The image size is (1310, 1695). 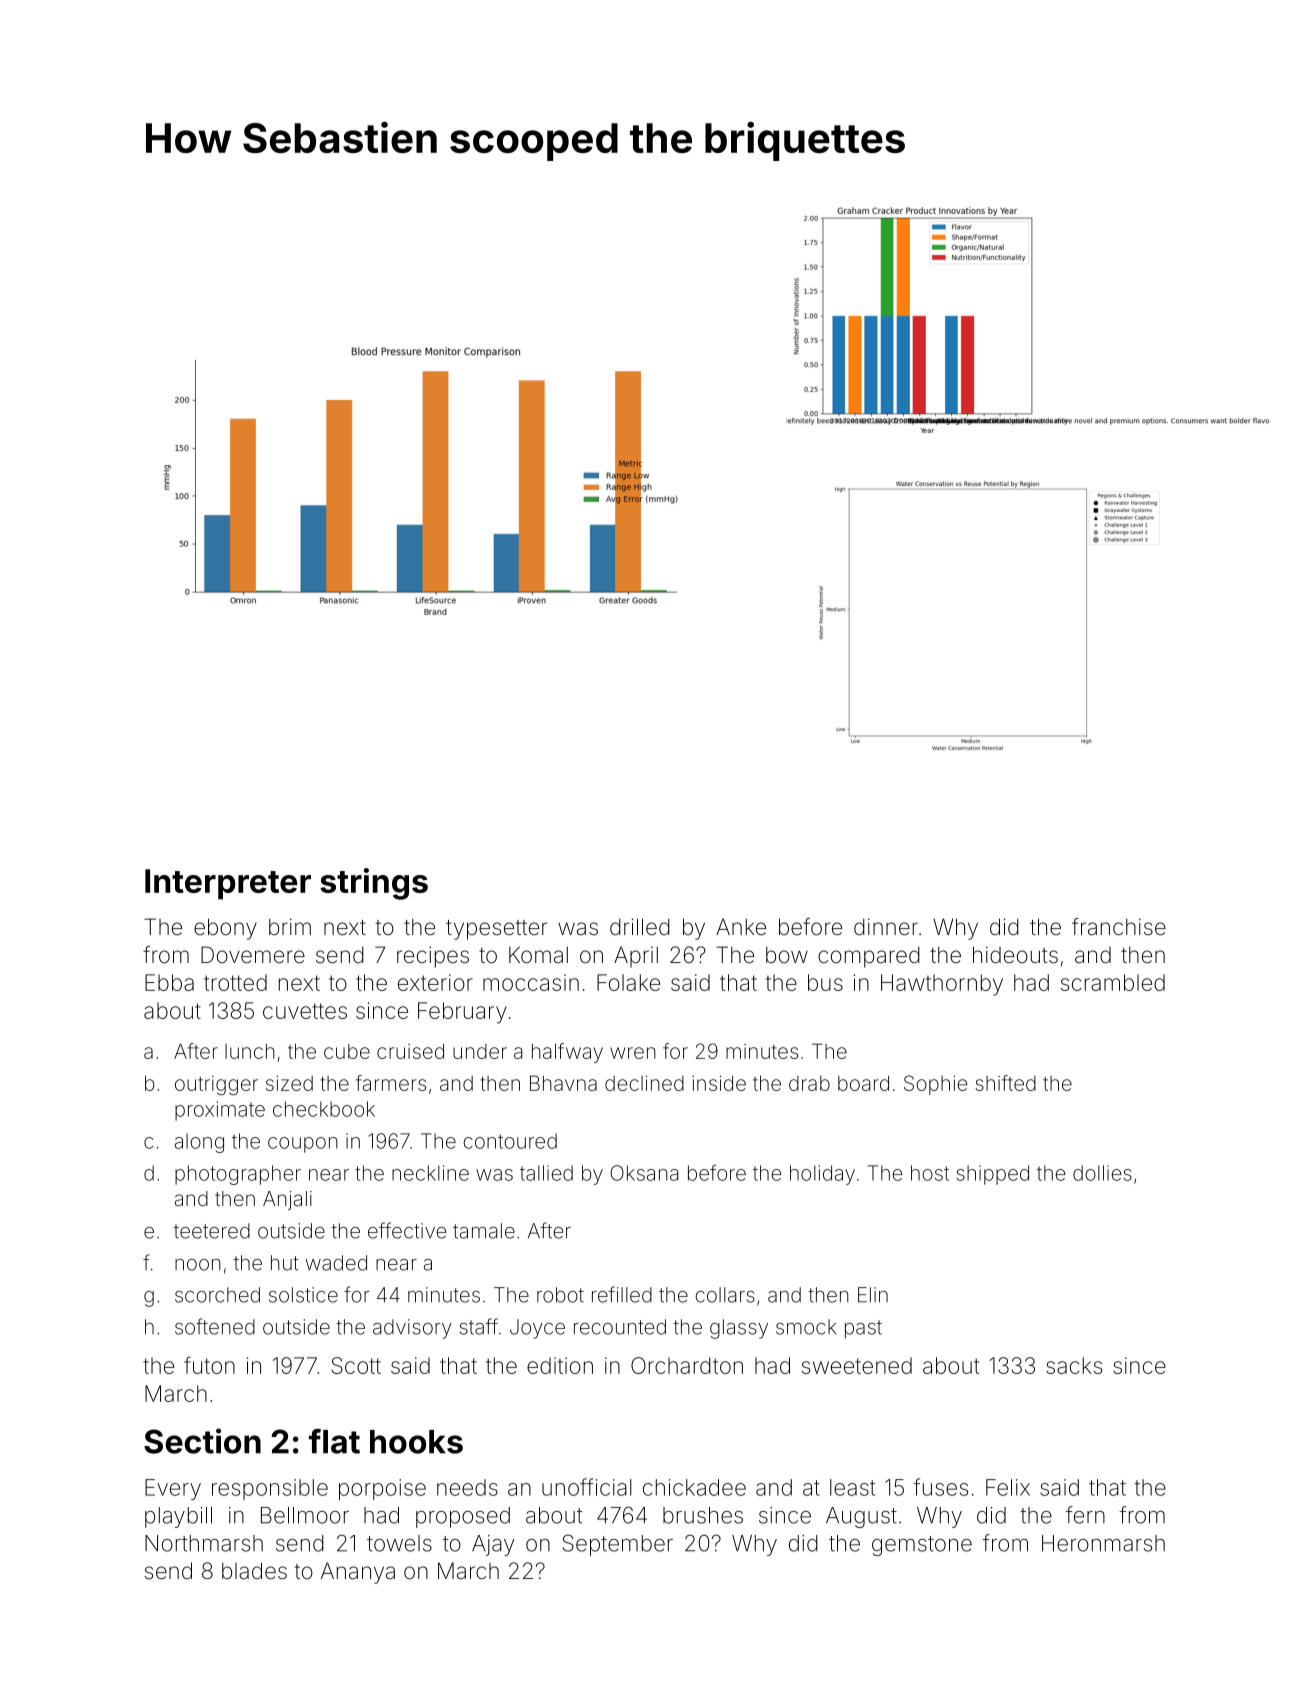 What do you see at coordinates (531, 982) in the screenshot?
I see `moccasin` at bounding box center [531, 982].
